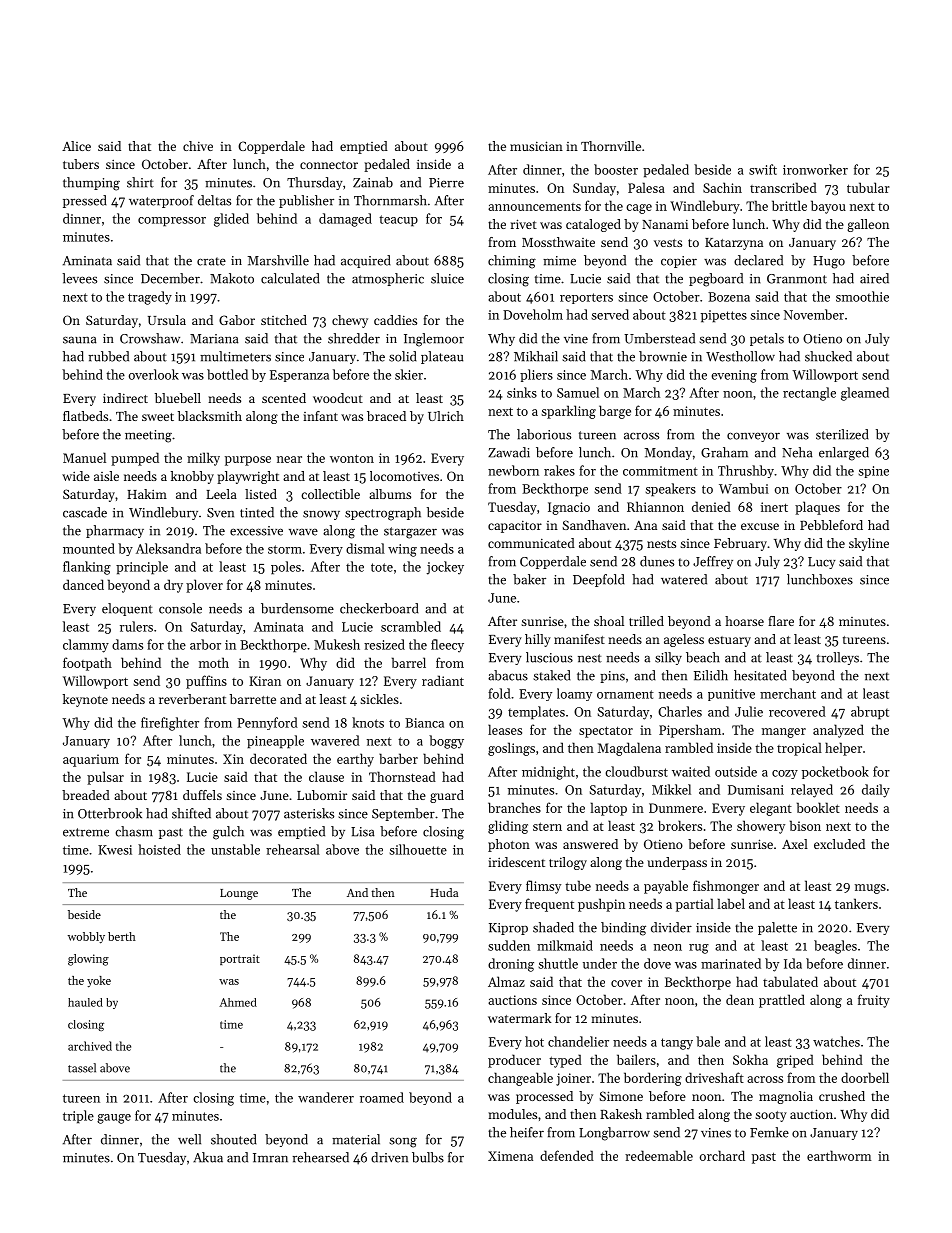  Describe the element at coordinates (80, 340) in the screenshot. I see `sauna` at that location.
